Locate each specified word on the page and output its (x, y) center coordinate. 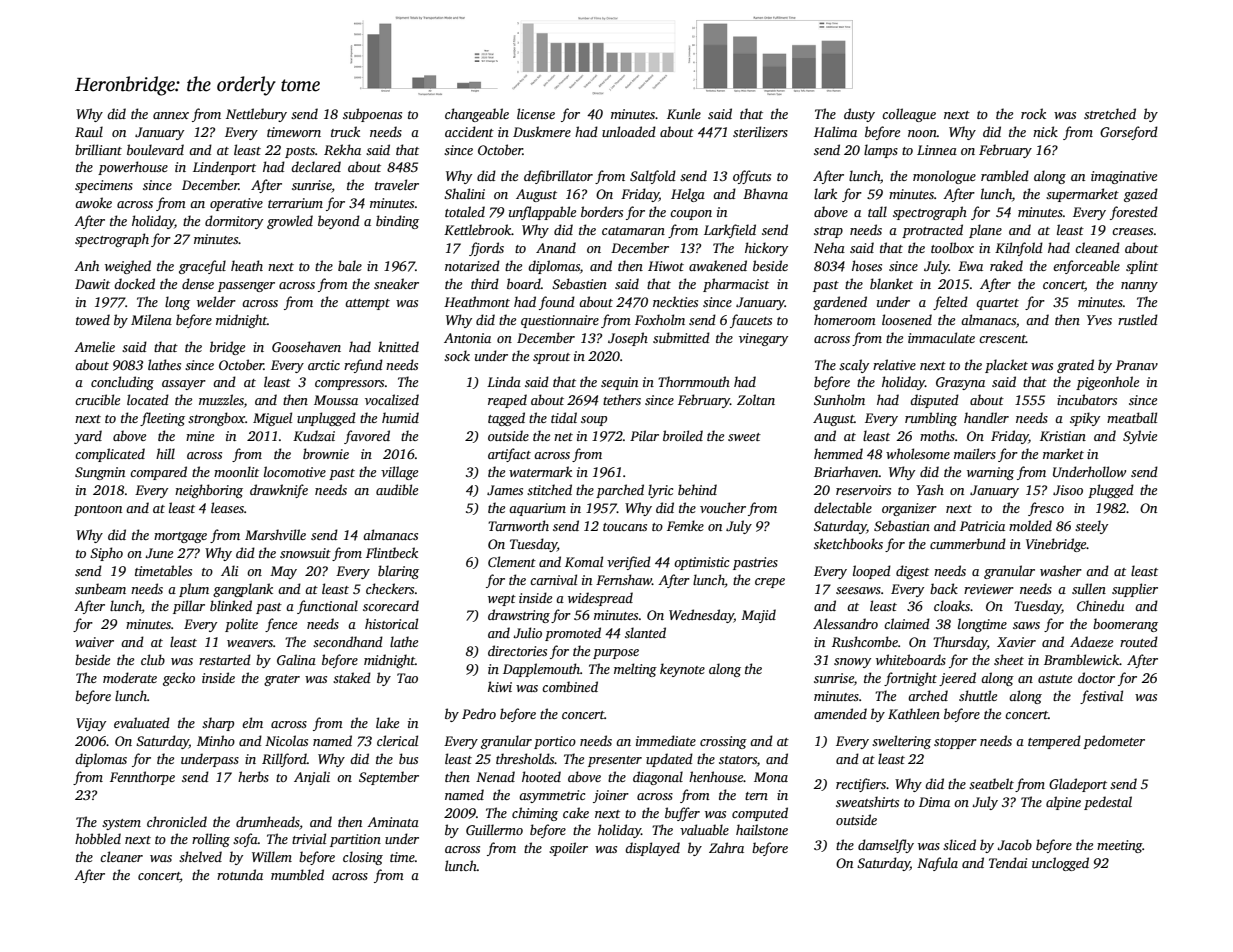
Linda (504, 381)
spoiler (568, 849)
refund (363, 366)
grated (1075, 366)
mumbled (297, 874)
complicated (110, 455)
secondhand (348, 641)
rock (1033, 113)
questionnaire (560, 321)
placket (1006, 366)
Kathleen (914, 713)
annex (171, 115)
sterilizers (760, 131)
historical (391, 623)
